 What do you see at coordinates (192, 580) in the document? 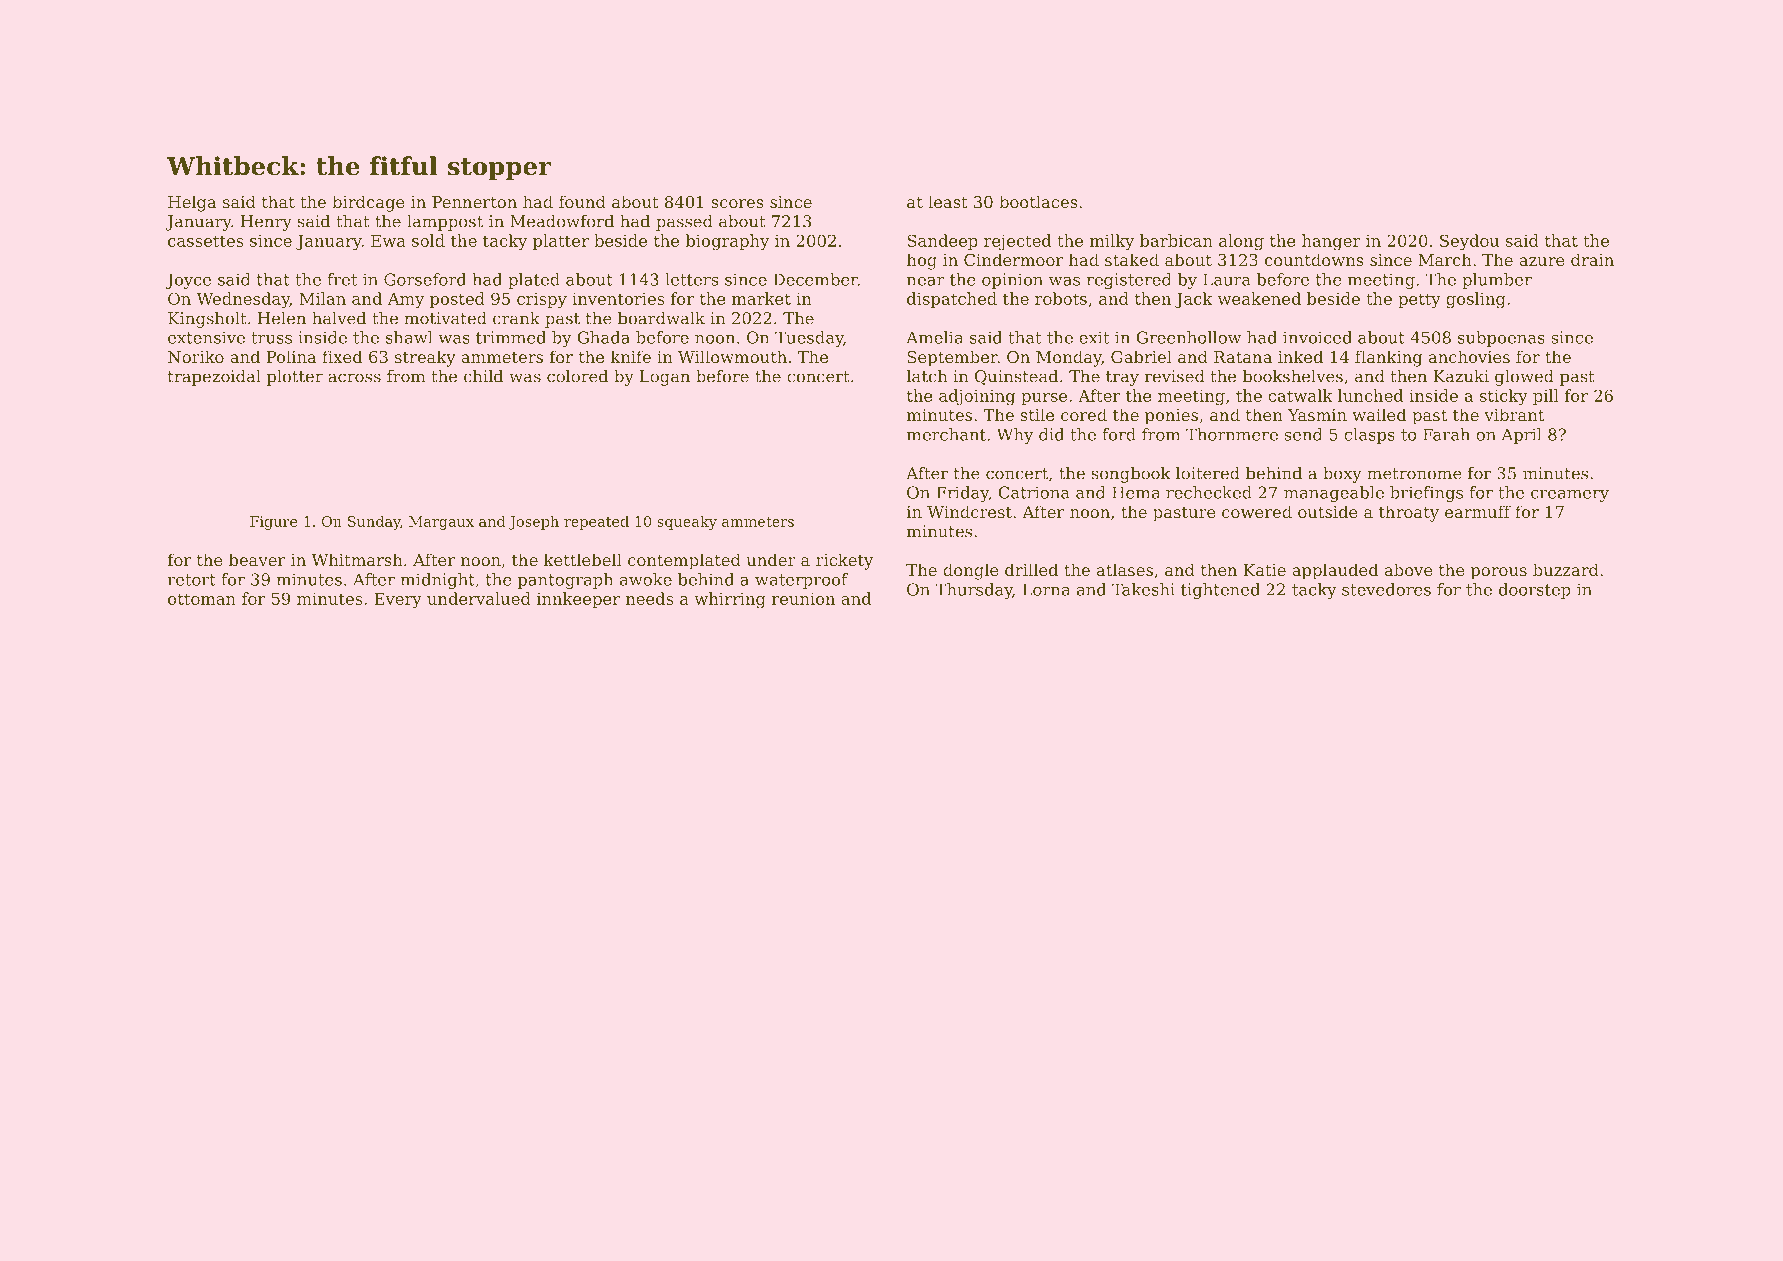
I see `retort` at bounding box center [192, 580].
